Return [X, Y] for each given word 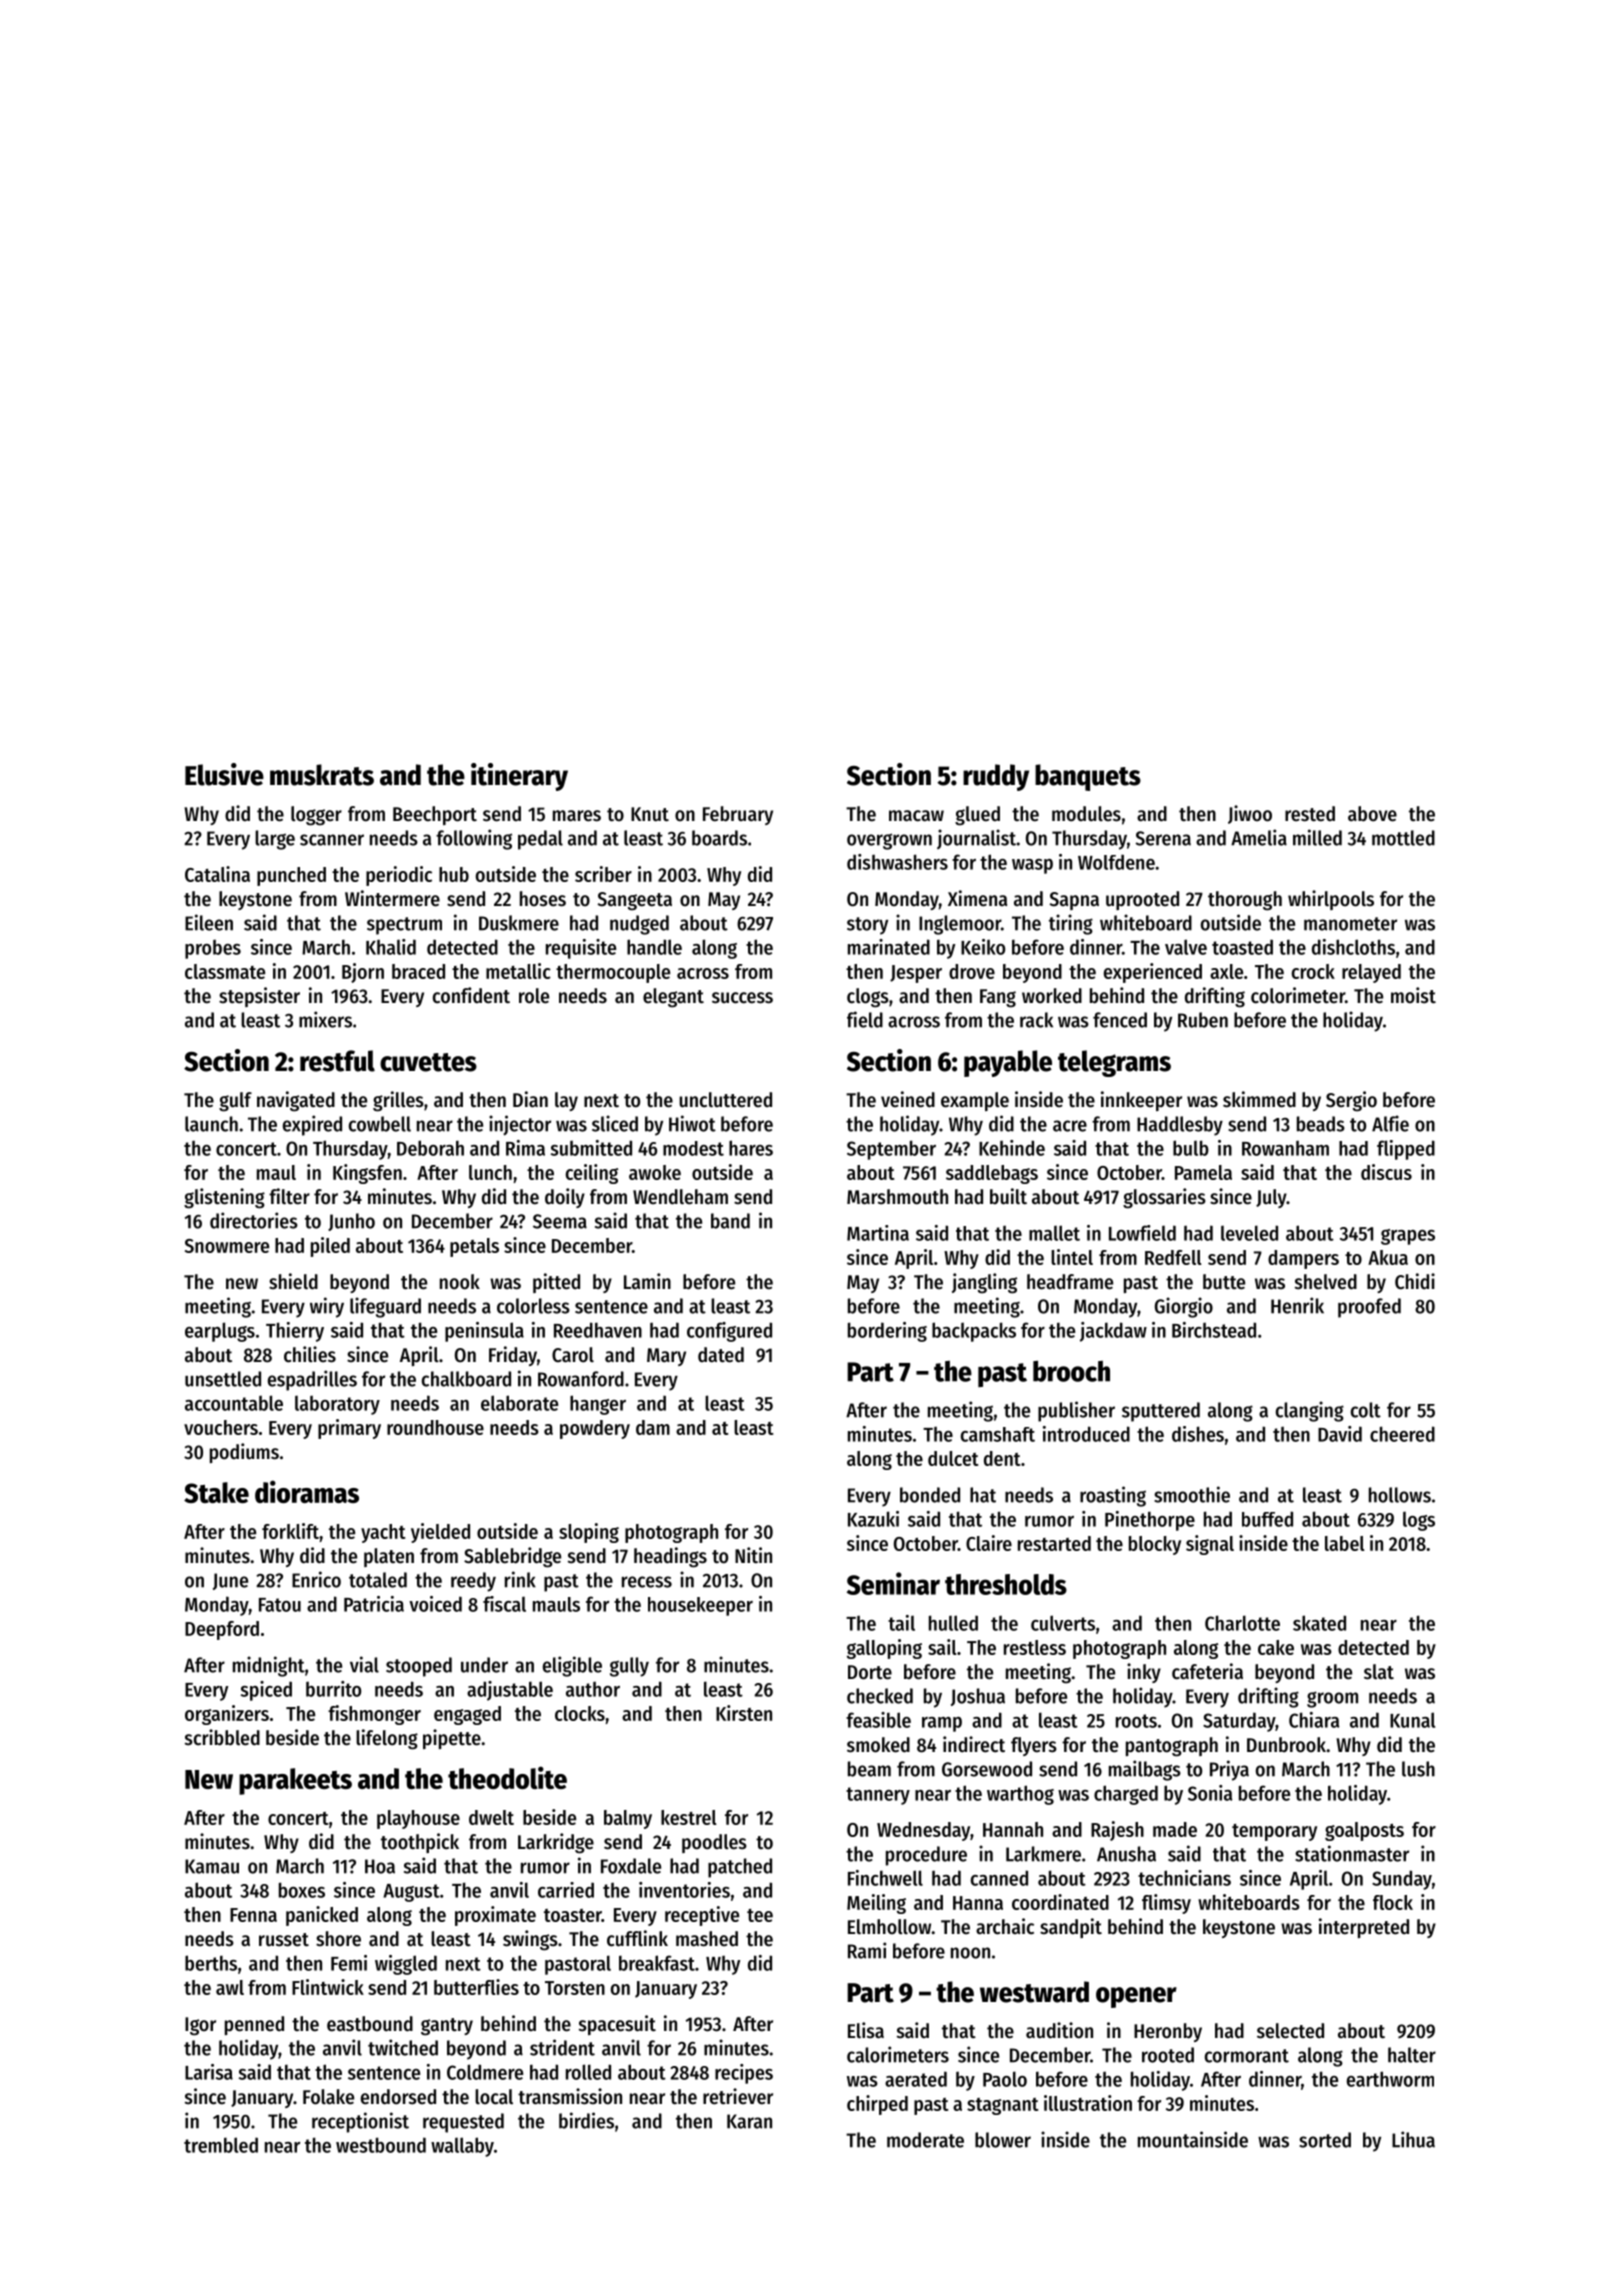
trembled [221, 2145]
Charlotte [1242, 1623]
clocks [580, 1713]
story [867, 926]
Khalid [391, 947]
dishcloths [1353, 947]
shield [293, 1281]
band [730, 1221]
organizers [227, 1715]
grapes [1408, 1237]
